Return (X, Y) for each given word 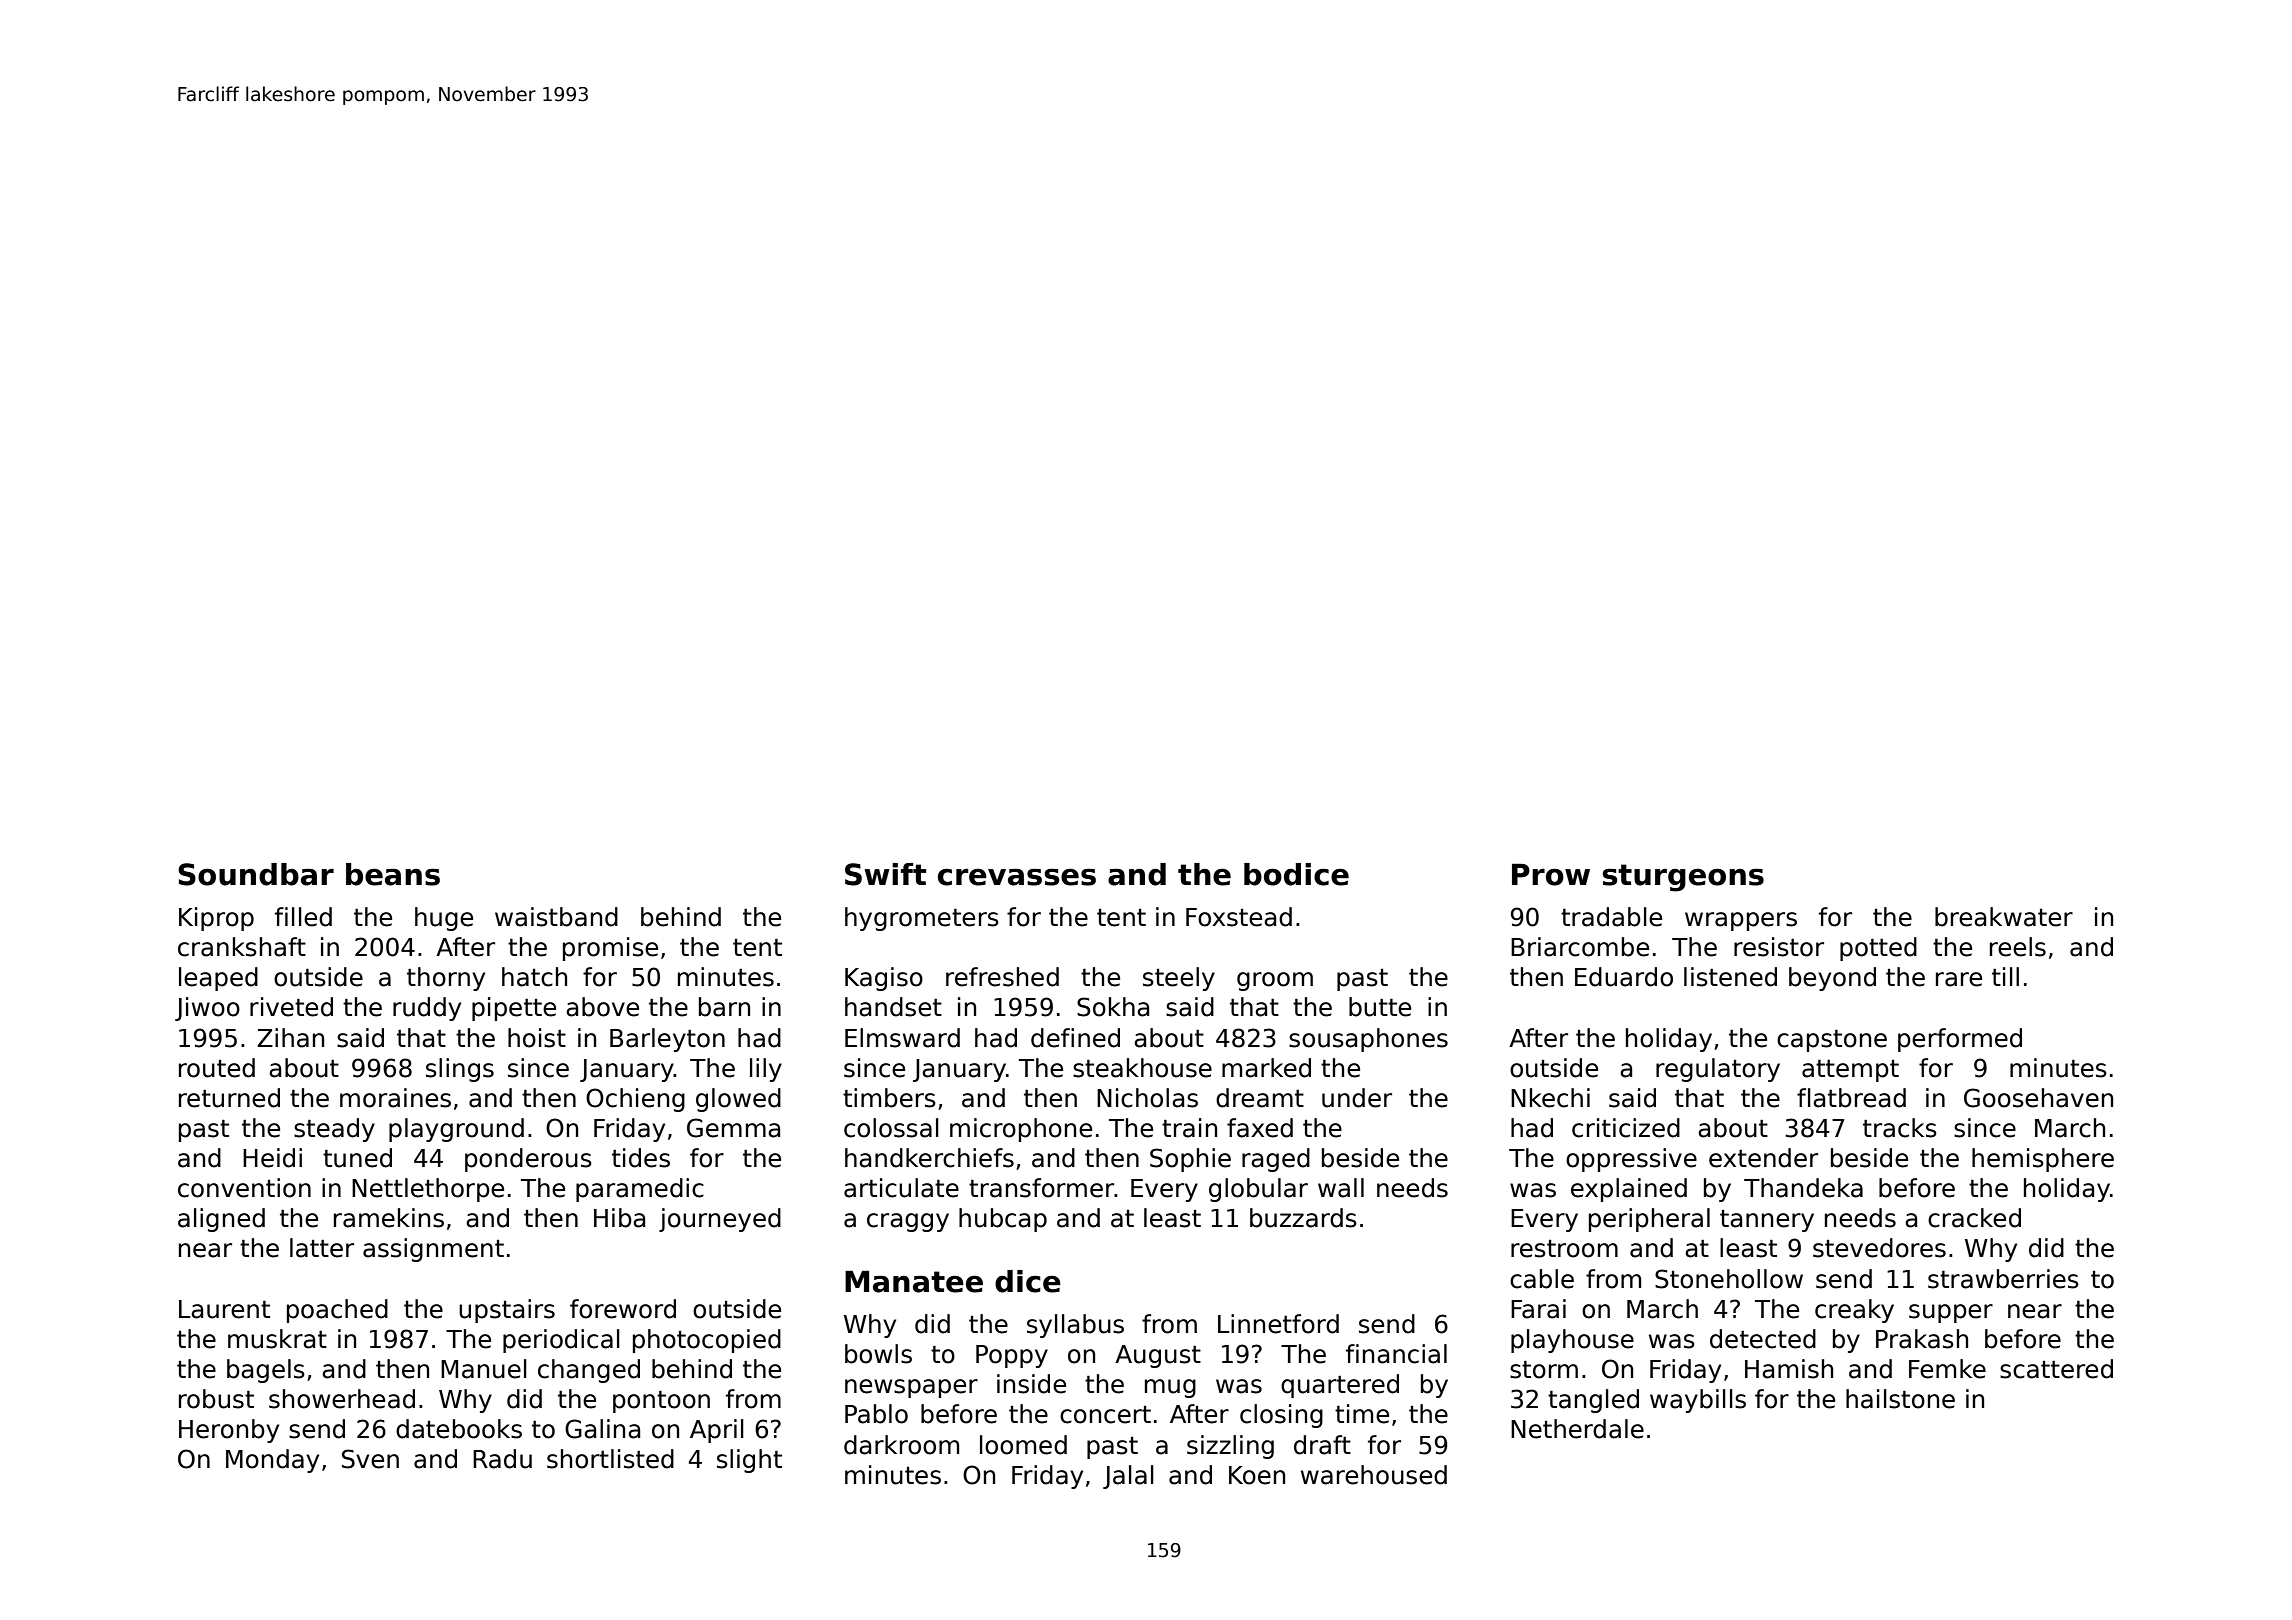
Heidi (272, 1158)
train (1189, 1128)
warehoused (1374, 1475)
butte (1380, 1007)
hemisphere (2043, 1160)
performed (1960, 1040)
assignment (433, 1250)
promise (610, 949)
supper (1951, 1313)
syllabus (1075, 1326)
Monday (272, 1461)
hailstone (1900, 1399)
